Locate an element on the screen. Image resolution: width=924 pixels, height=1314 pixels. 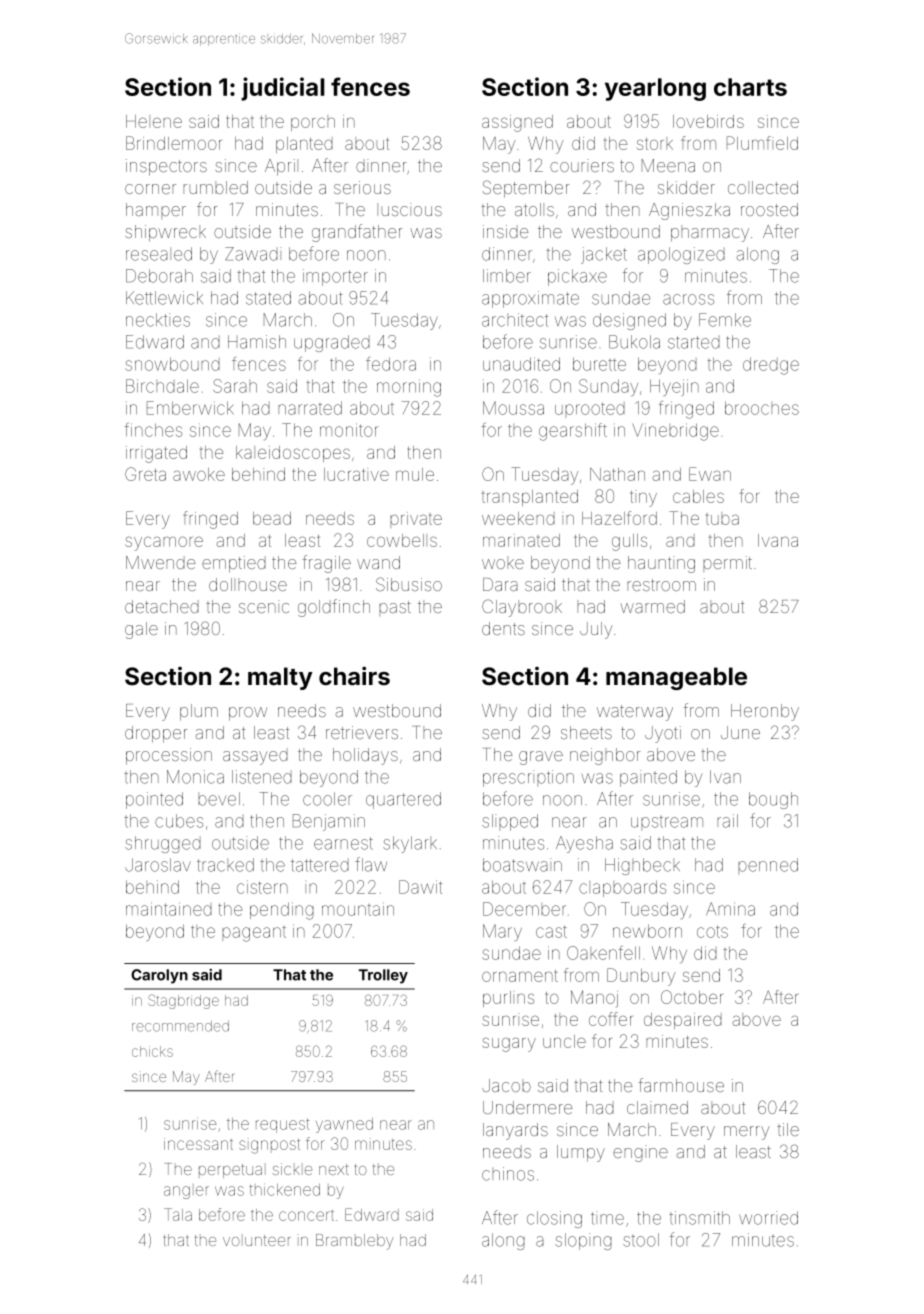
mule is located at coordinates (415, 474).
